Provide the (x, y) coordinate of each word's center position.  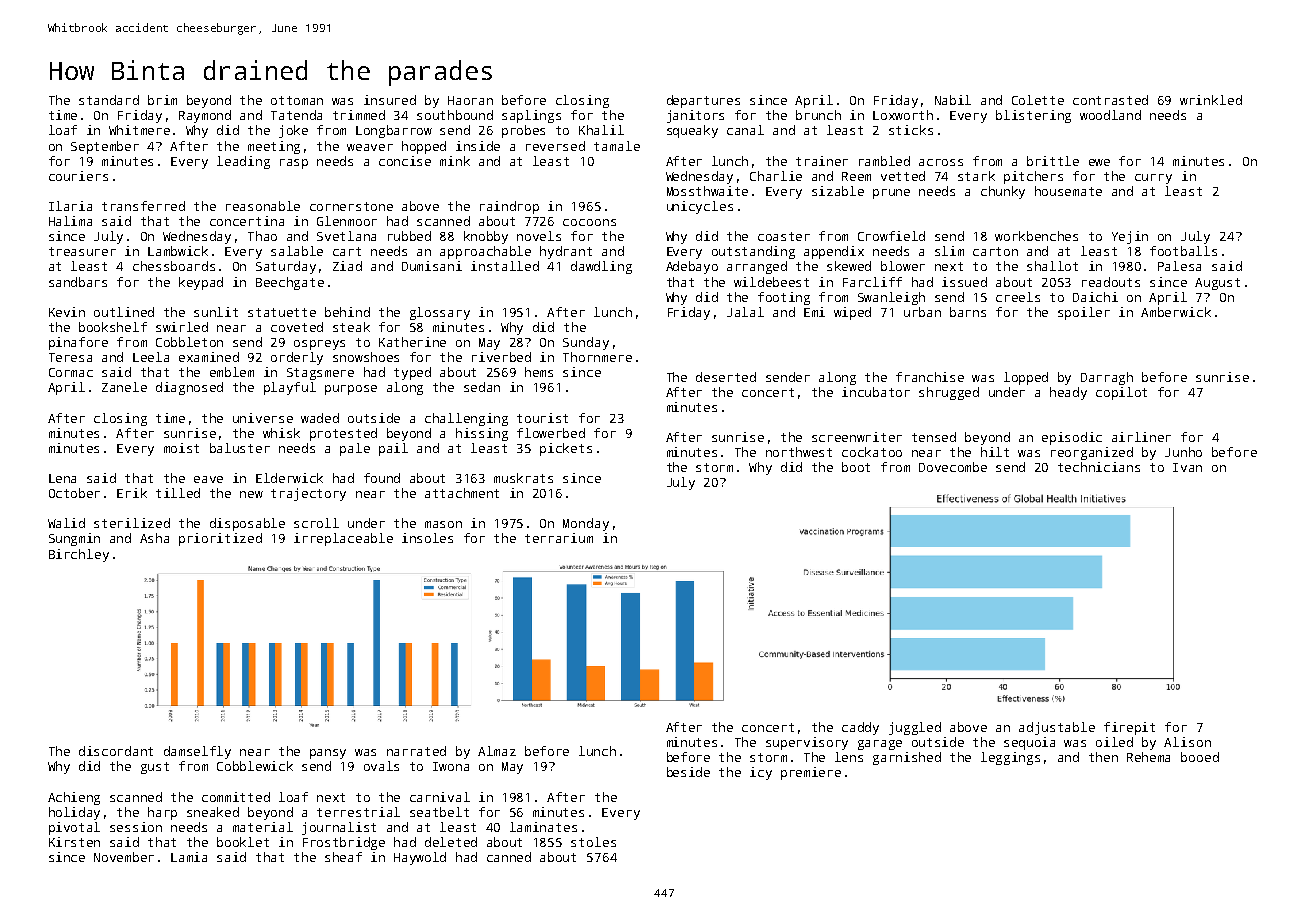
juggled (915, 728)
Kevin (67, 312)
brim (162, 100)
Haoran (470, 100)
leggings (1010, 758)
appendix (834, 252)
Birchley (79, 555)
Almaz (497, 751)
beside (688, 772)
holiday (74, 813)
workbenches (1036, 236)
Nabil (953, 100)
